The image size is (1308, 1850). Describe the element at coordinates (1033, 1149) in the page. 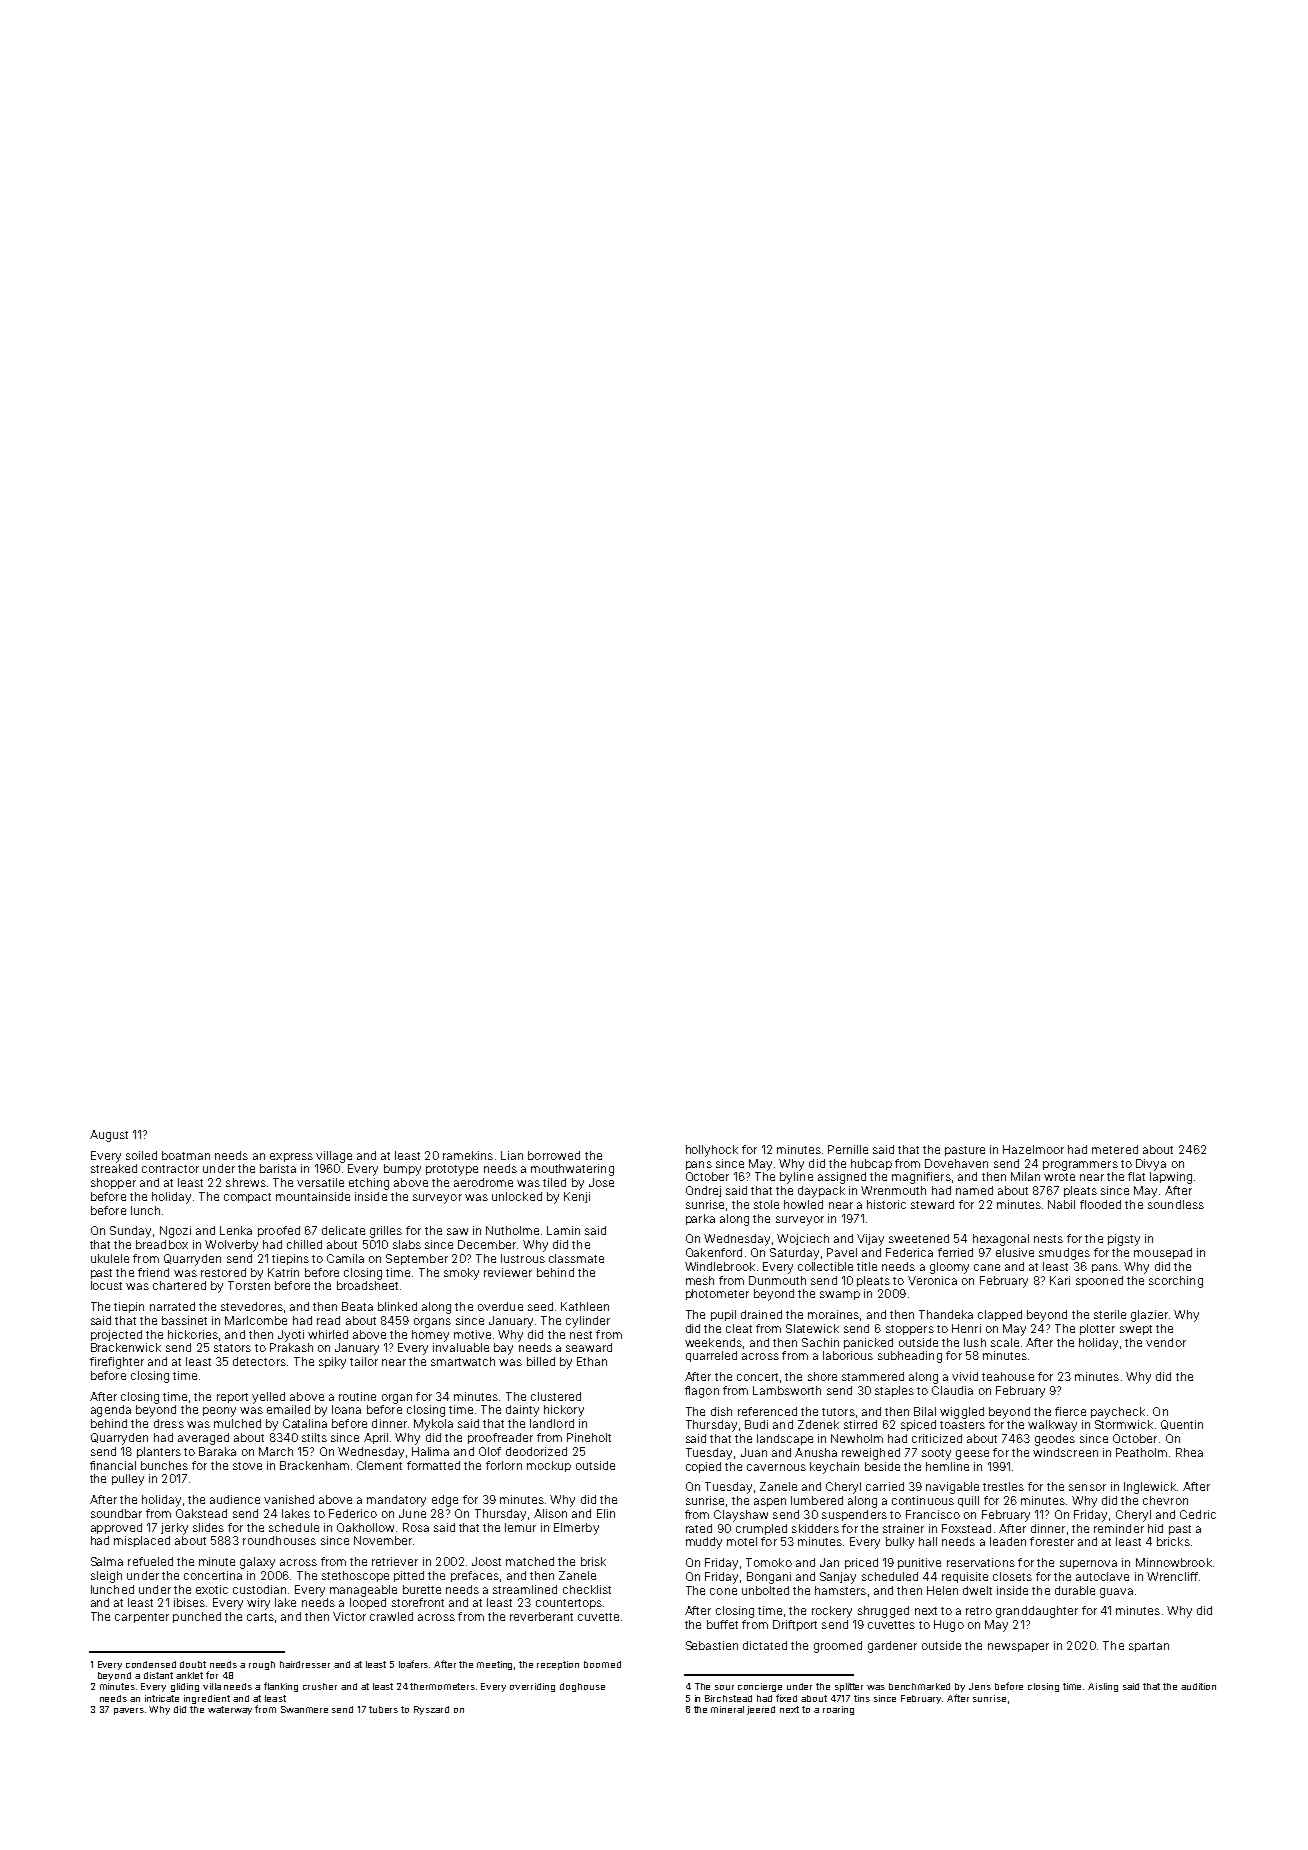

I see `Hazelmoor` at that location.
